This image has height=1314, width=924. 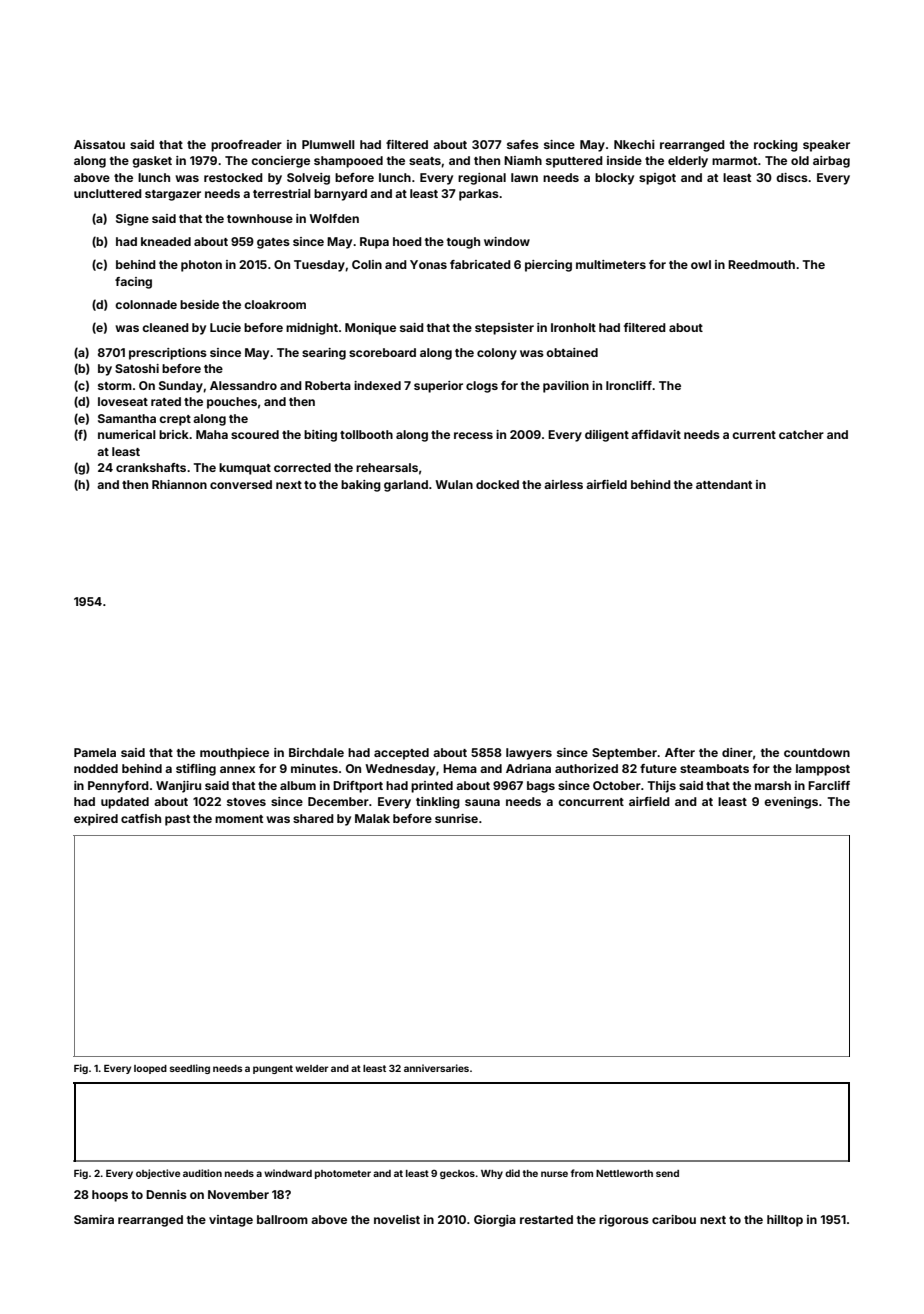 I want to click on crankshafts, so click(x=151, y=467).
